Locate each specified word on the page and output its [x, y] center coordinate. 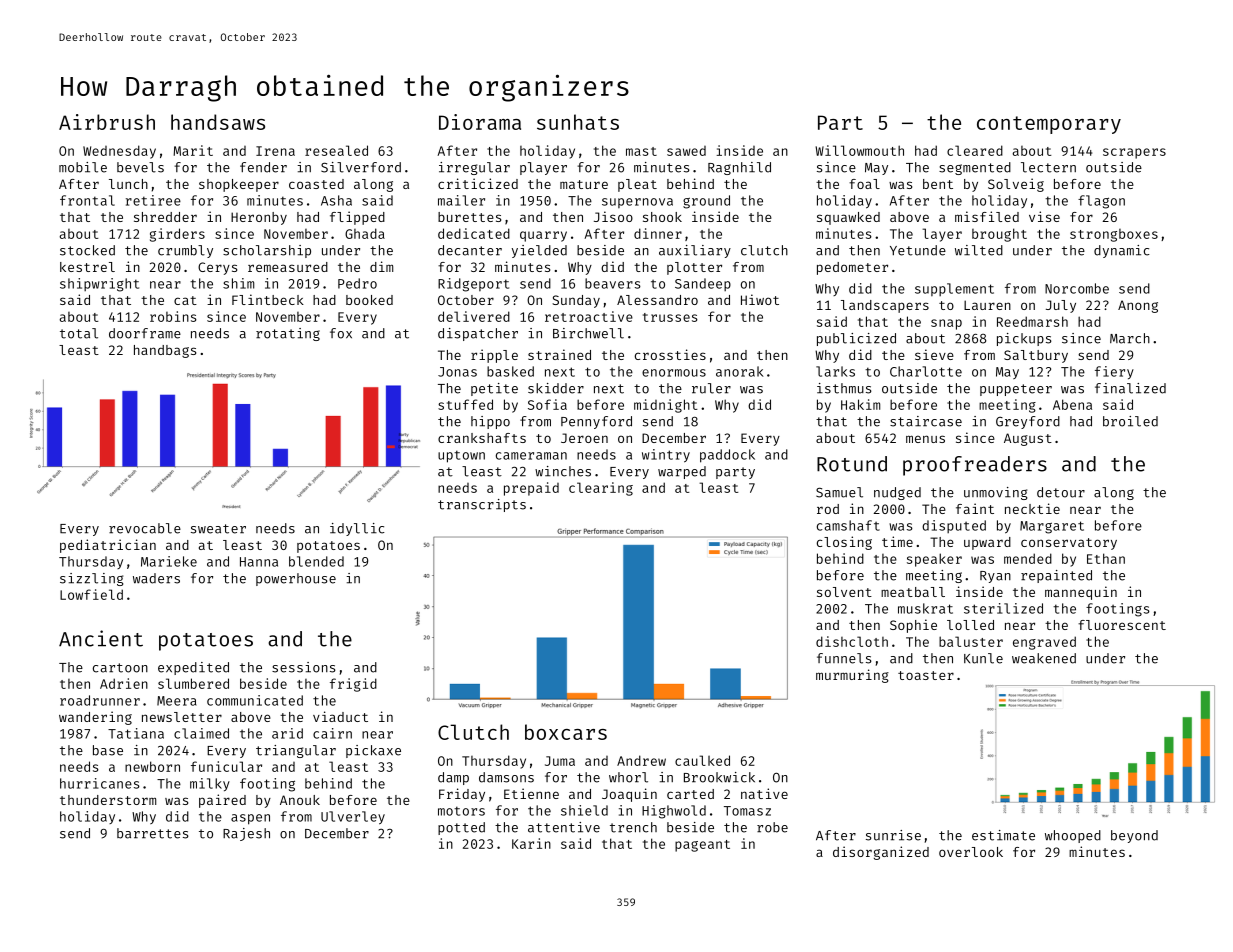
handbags [165, 351]
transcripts [482, 505]
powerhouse [296, 579]
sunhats [578, 122]
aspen [250, 819]
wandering [95, 718]
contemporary [1049, 125]
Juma [560, 761]
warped [682, 472]
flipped [357, 218]
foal [864, 184]
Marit [193, 150]
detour [1061, 492]
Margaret [1052, 527]
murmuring [852, 676]
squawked [848, 218]
